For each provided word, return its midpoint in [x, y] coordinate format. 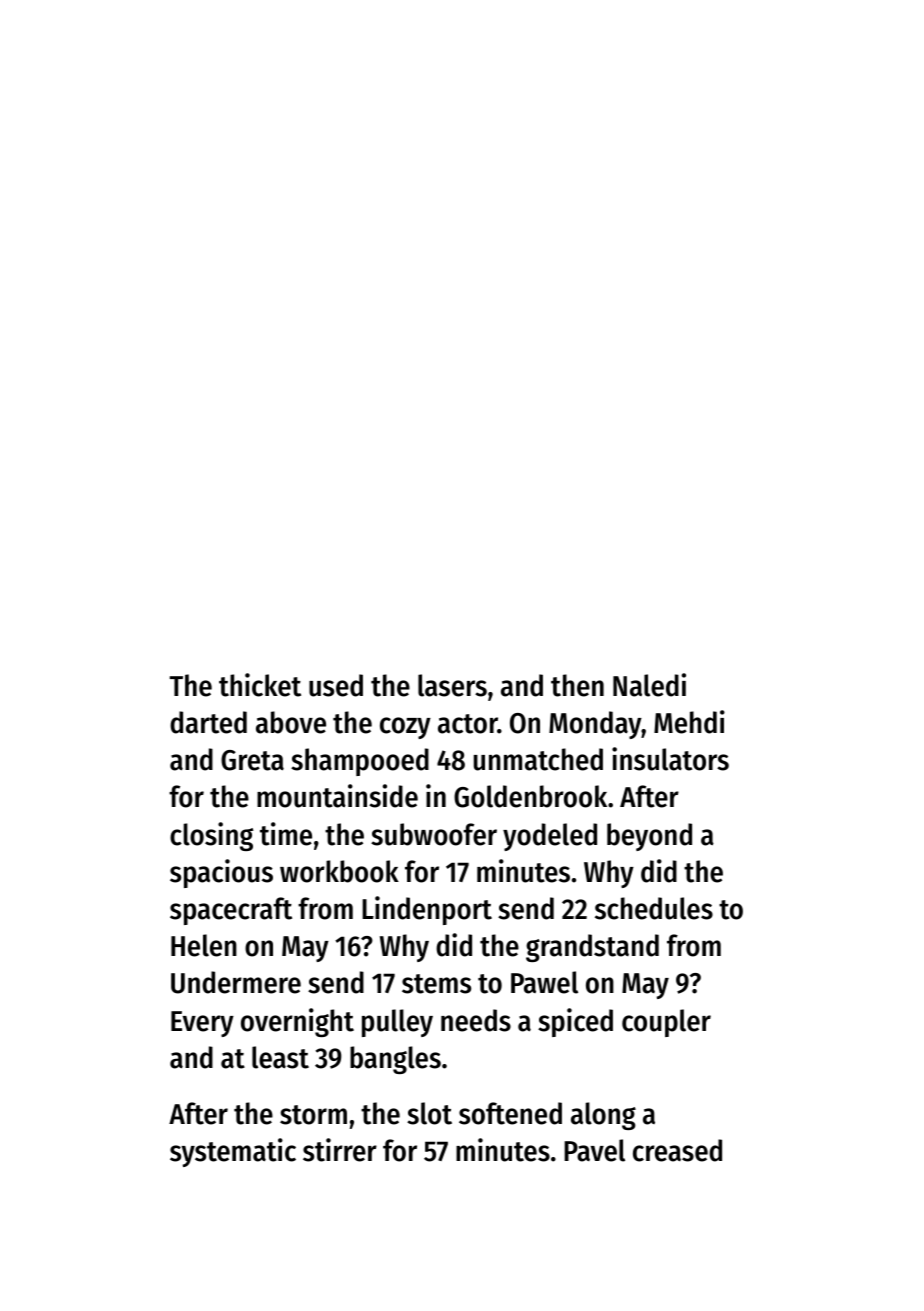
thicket [260, 685]
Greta [252, 760]
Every [202, 1024]
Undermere [236, 982]
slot [429, 1113]
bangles [395, 1060]
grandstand [592, 948]
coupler [666, 1023]
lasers [452, 685]
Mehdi [689, 722]
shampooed [360, 762]
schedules [654, 908]
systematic [233, 1152]
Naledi [649, 685]
